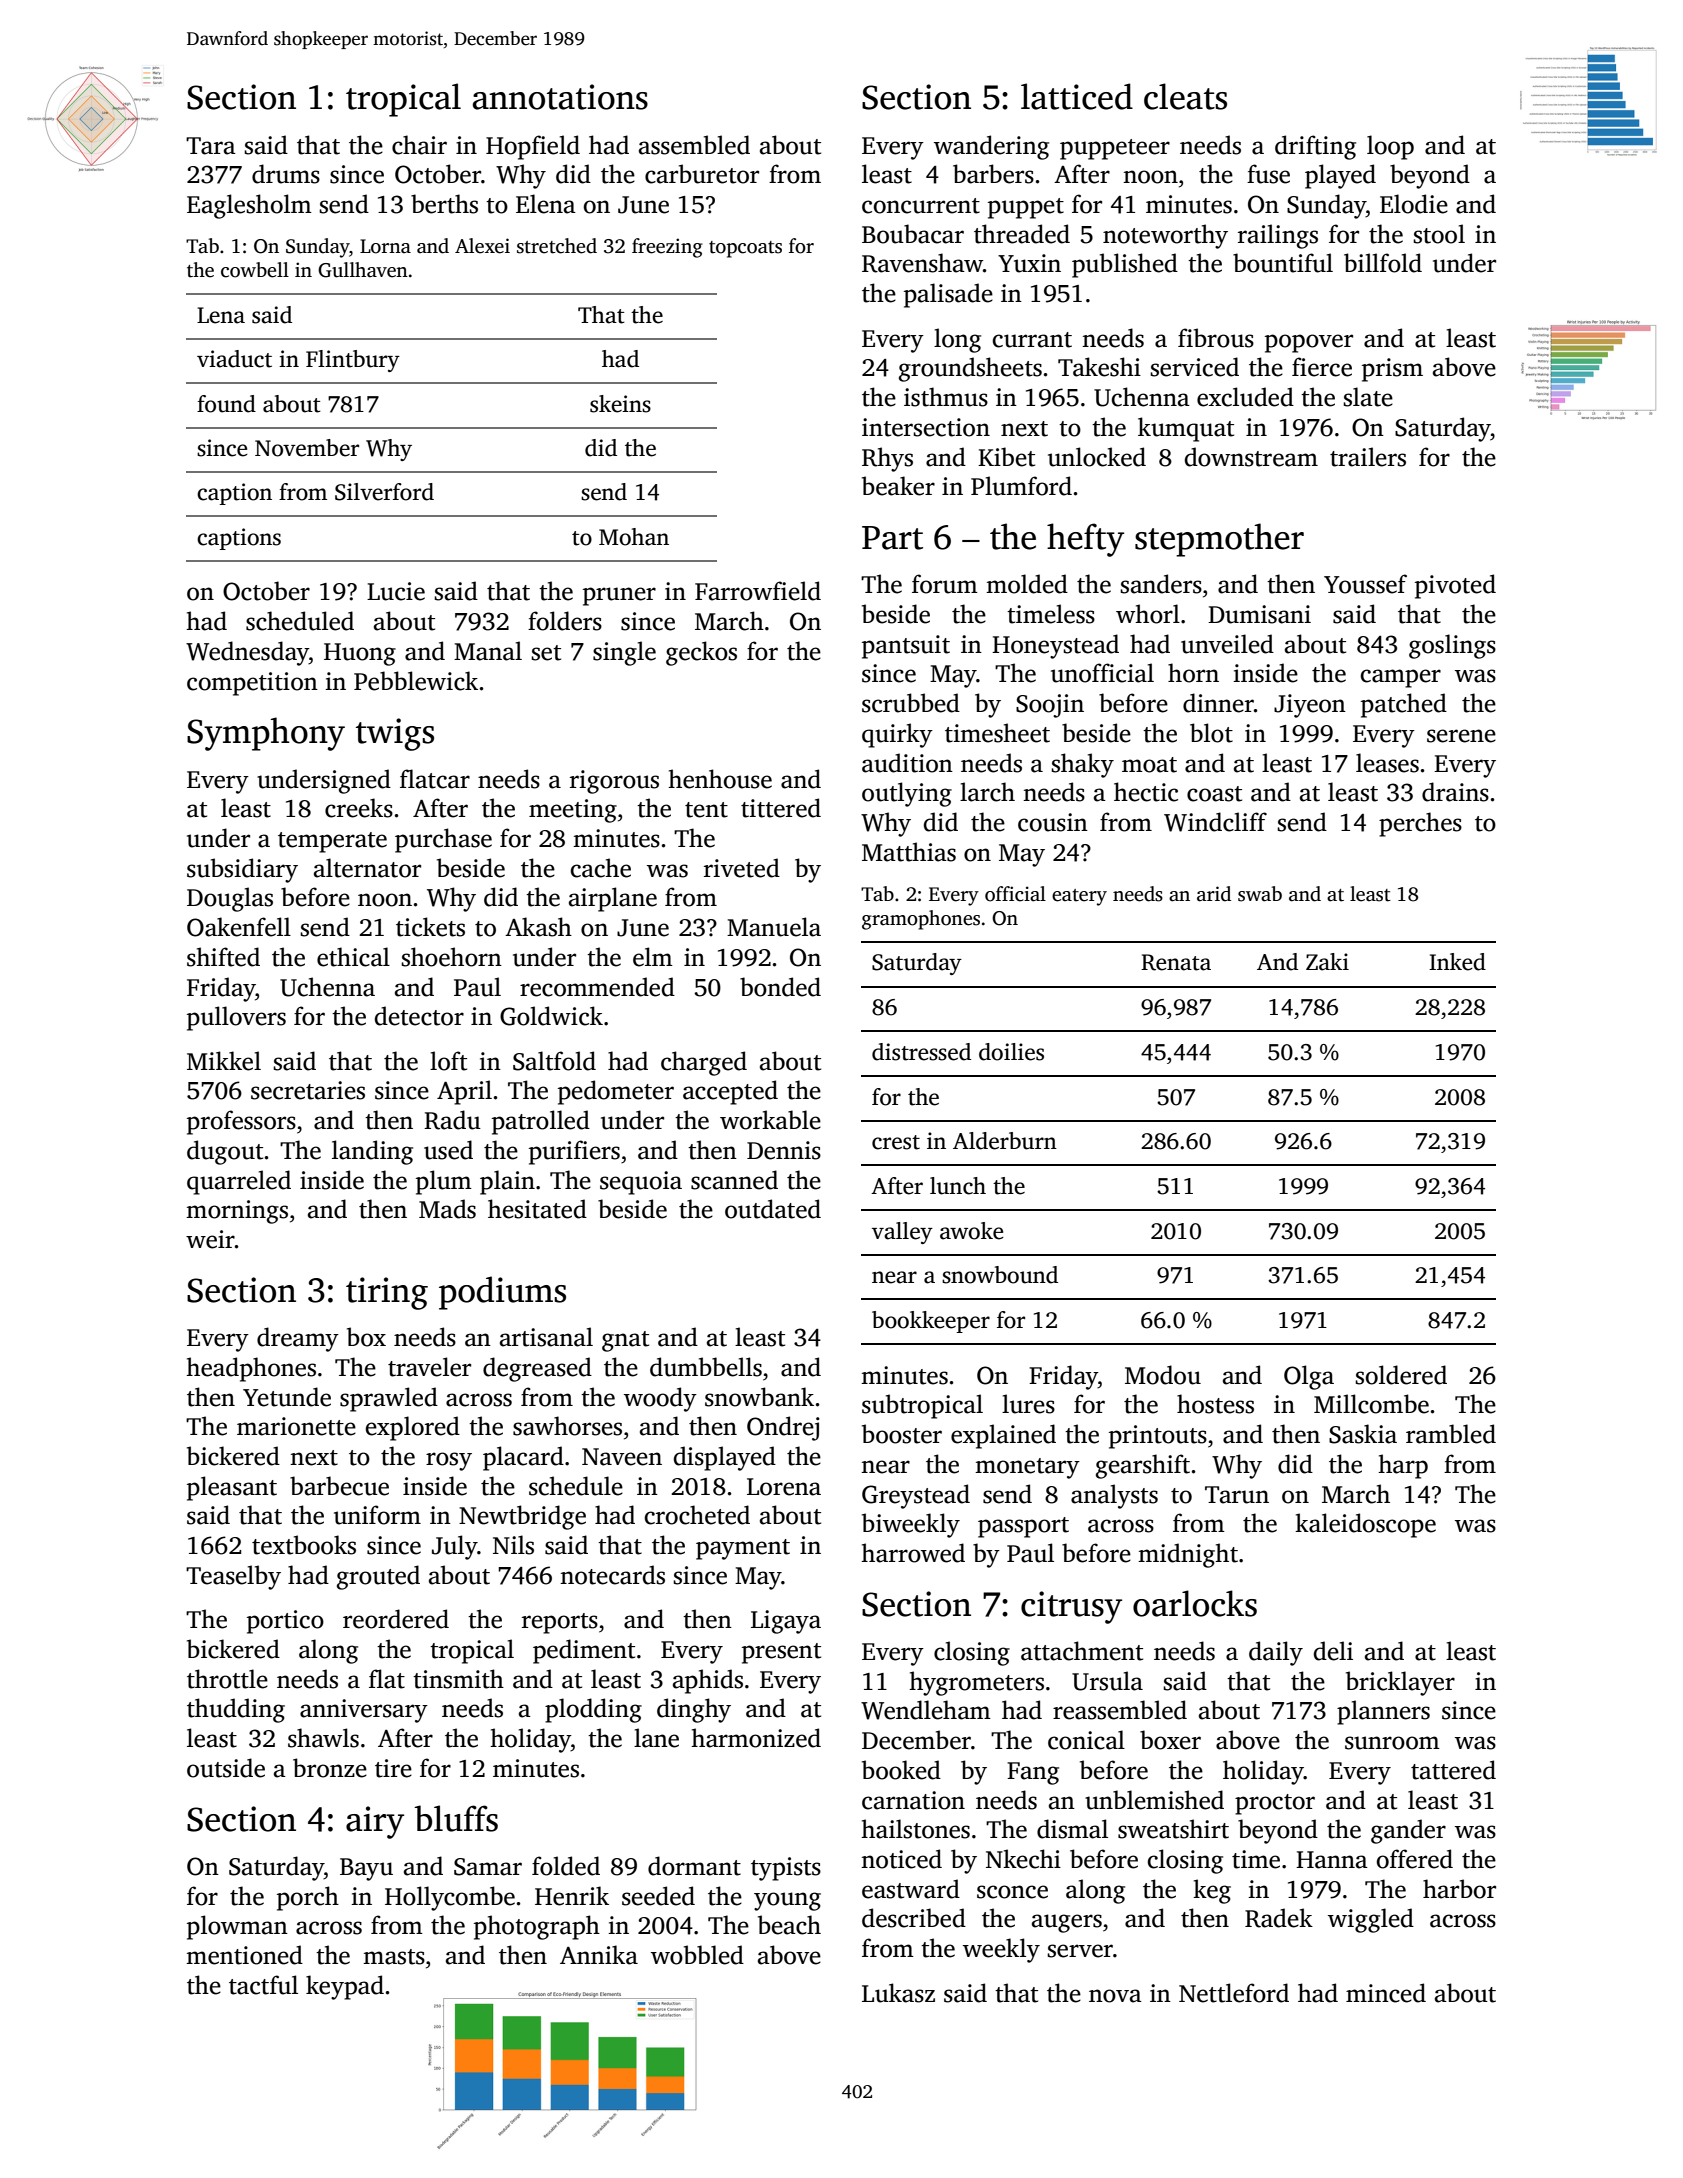 Image resolution: width=1683 pixels, height=2178 pixels. I want to click on pullovers, so click(236, 1018).
